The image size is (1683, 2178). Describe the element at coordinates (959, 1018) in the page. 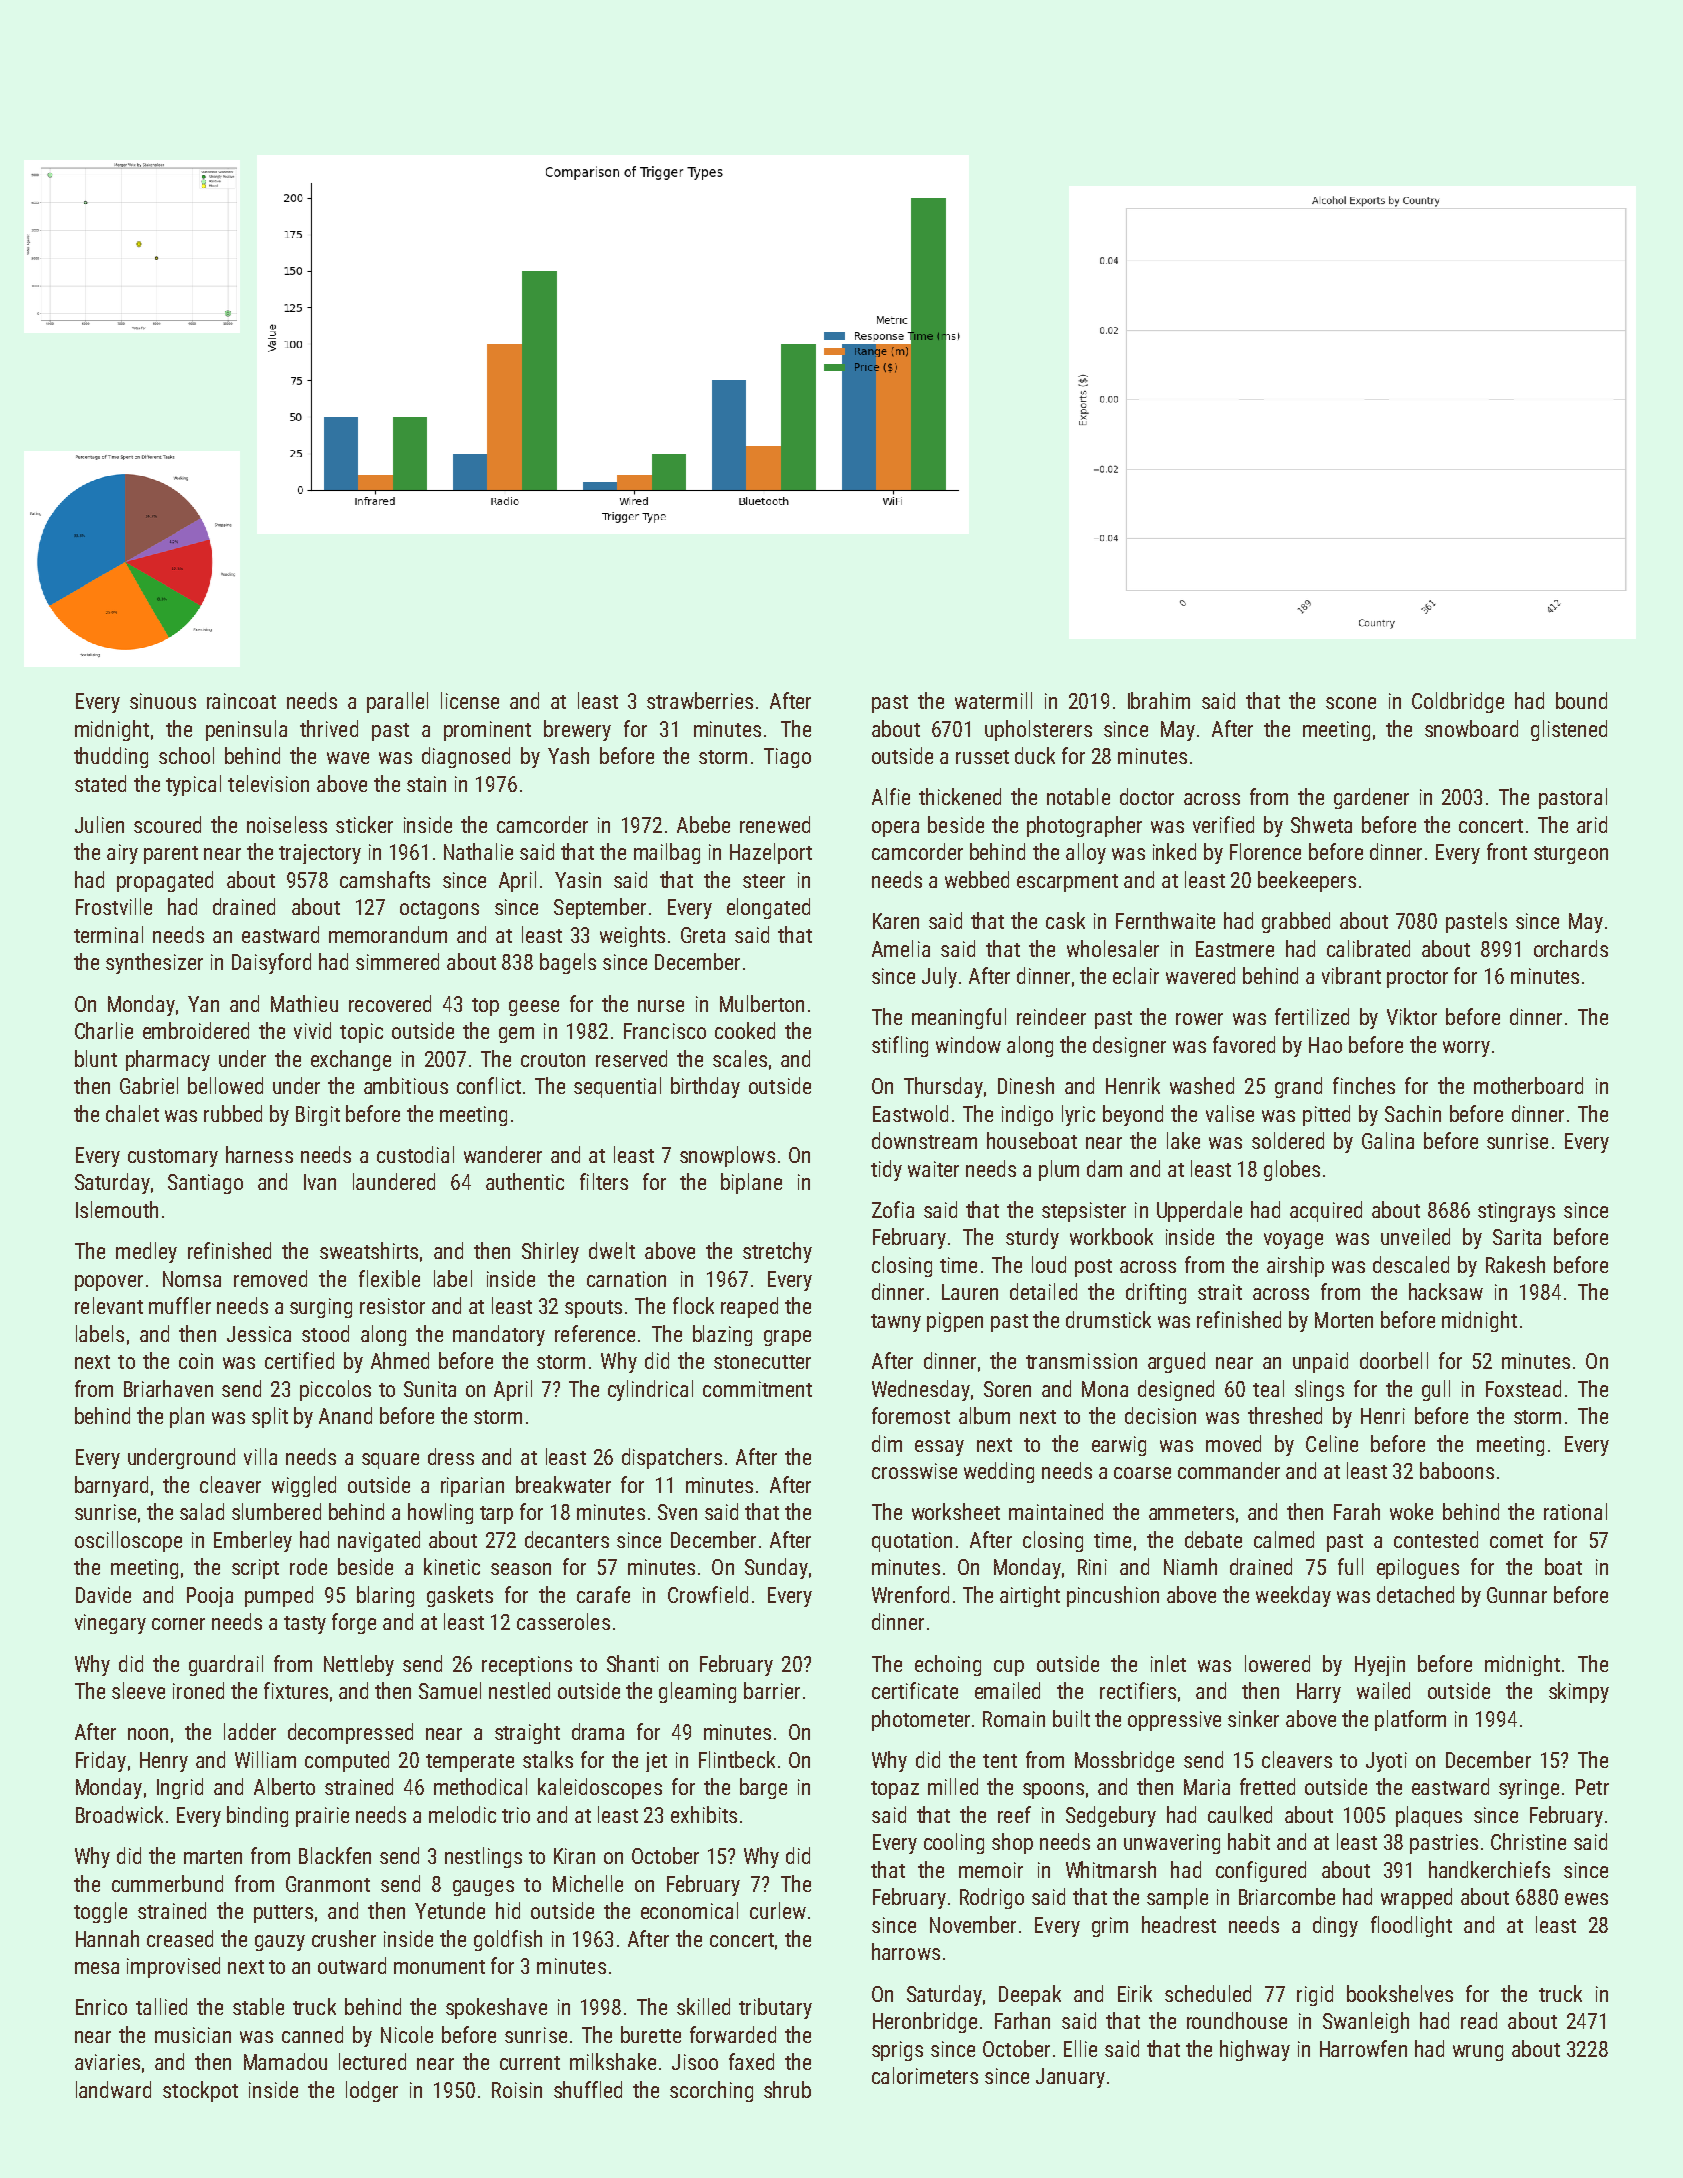

I see `meaningful` at that location.
